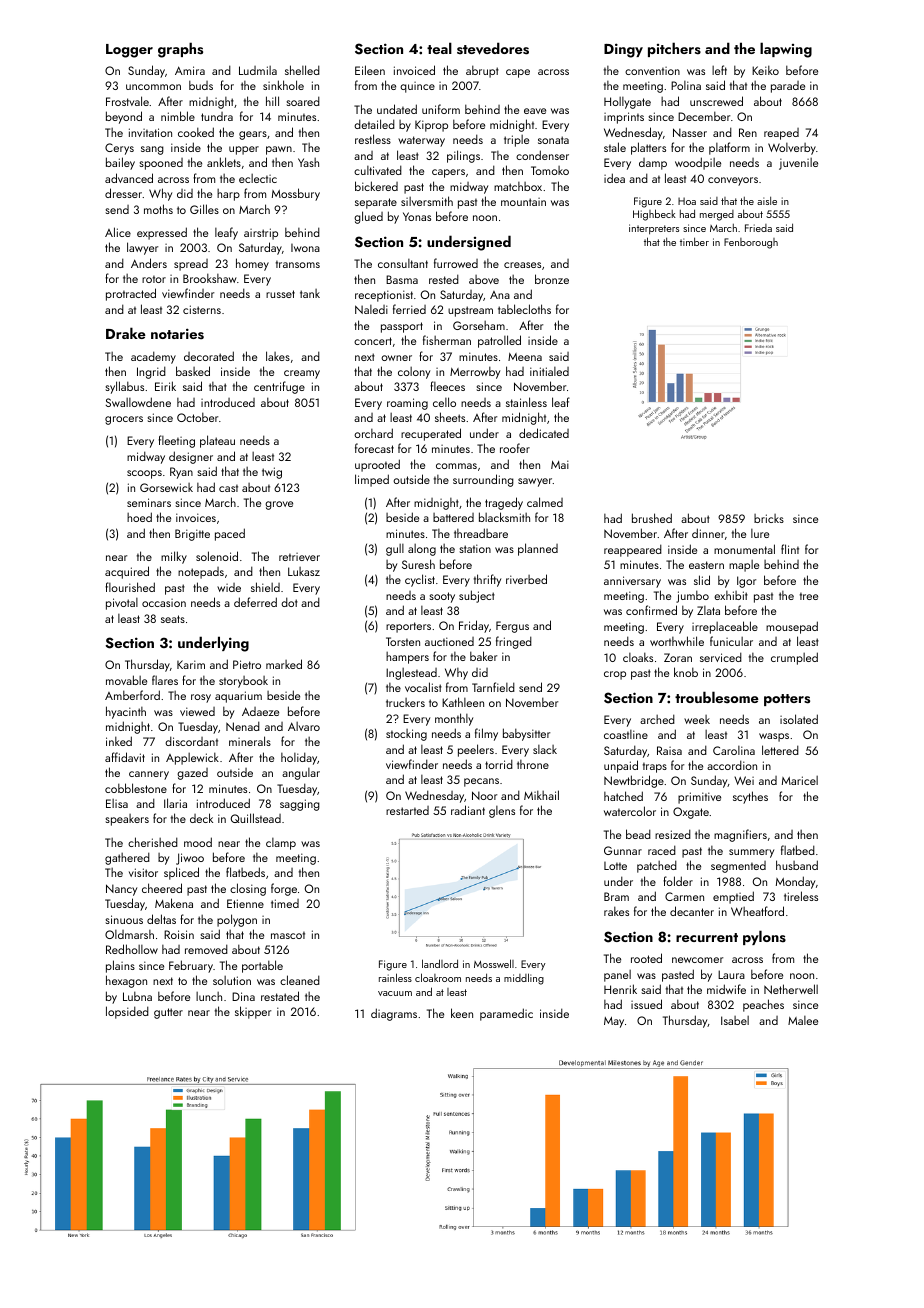 This page has width=924, height=1308. I want to click on shelled, so click(302, 70).
